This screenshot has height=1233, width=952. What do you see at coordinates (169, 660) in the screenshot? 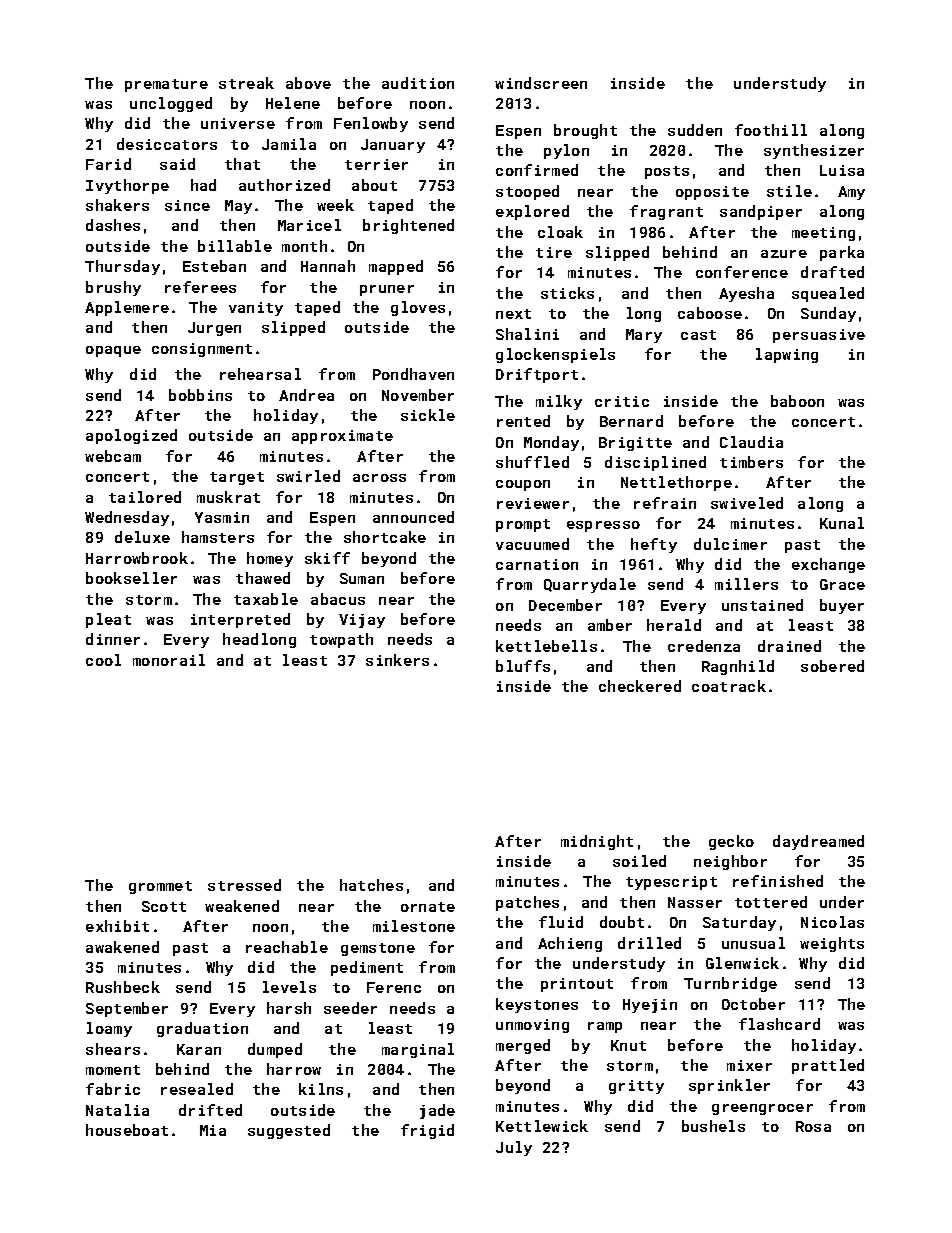
I see `monorail` at bounding box center [169, 660].
